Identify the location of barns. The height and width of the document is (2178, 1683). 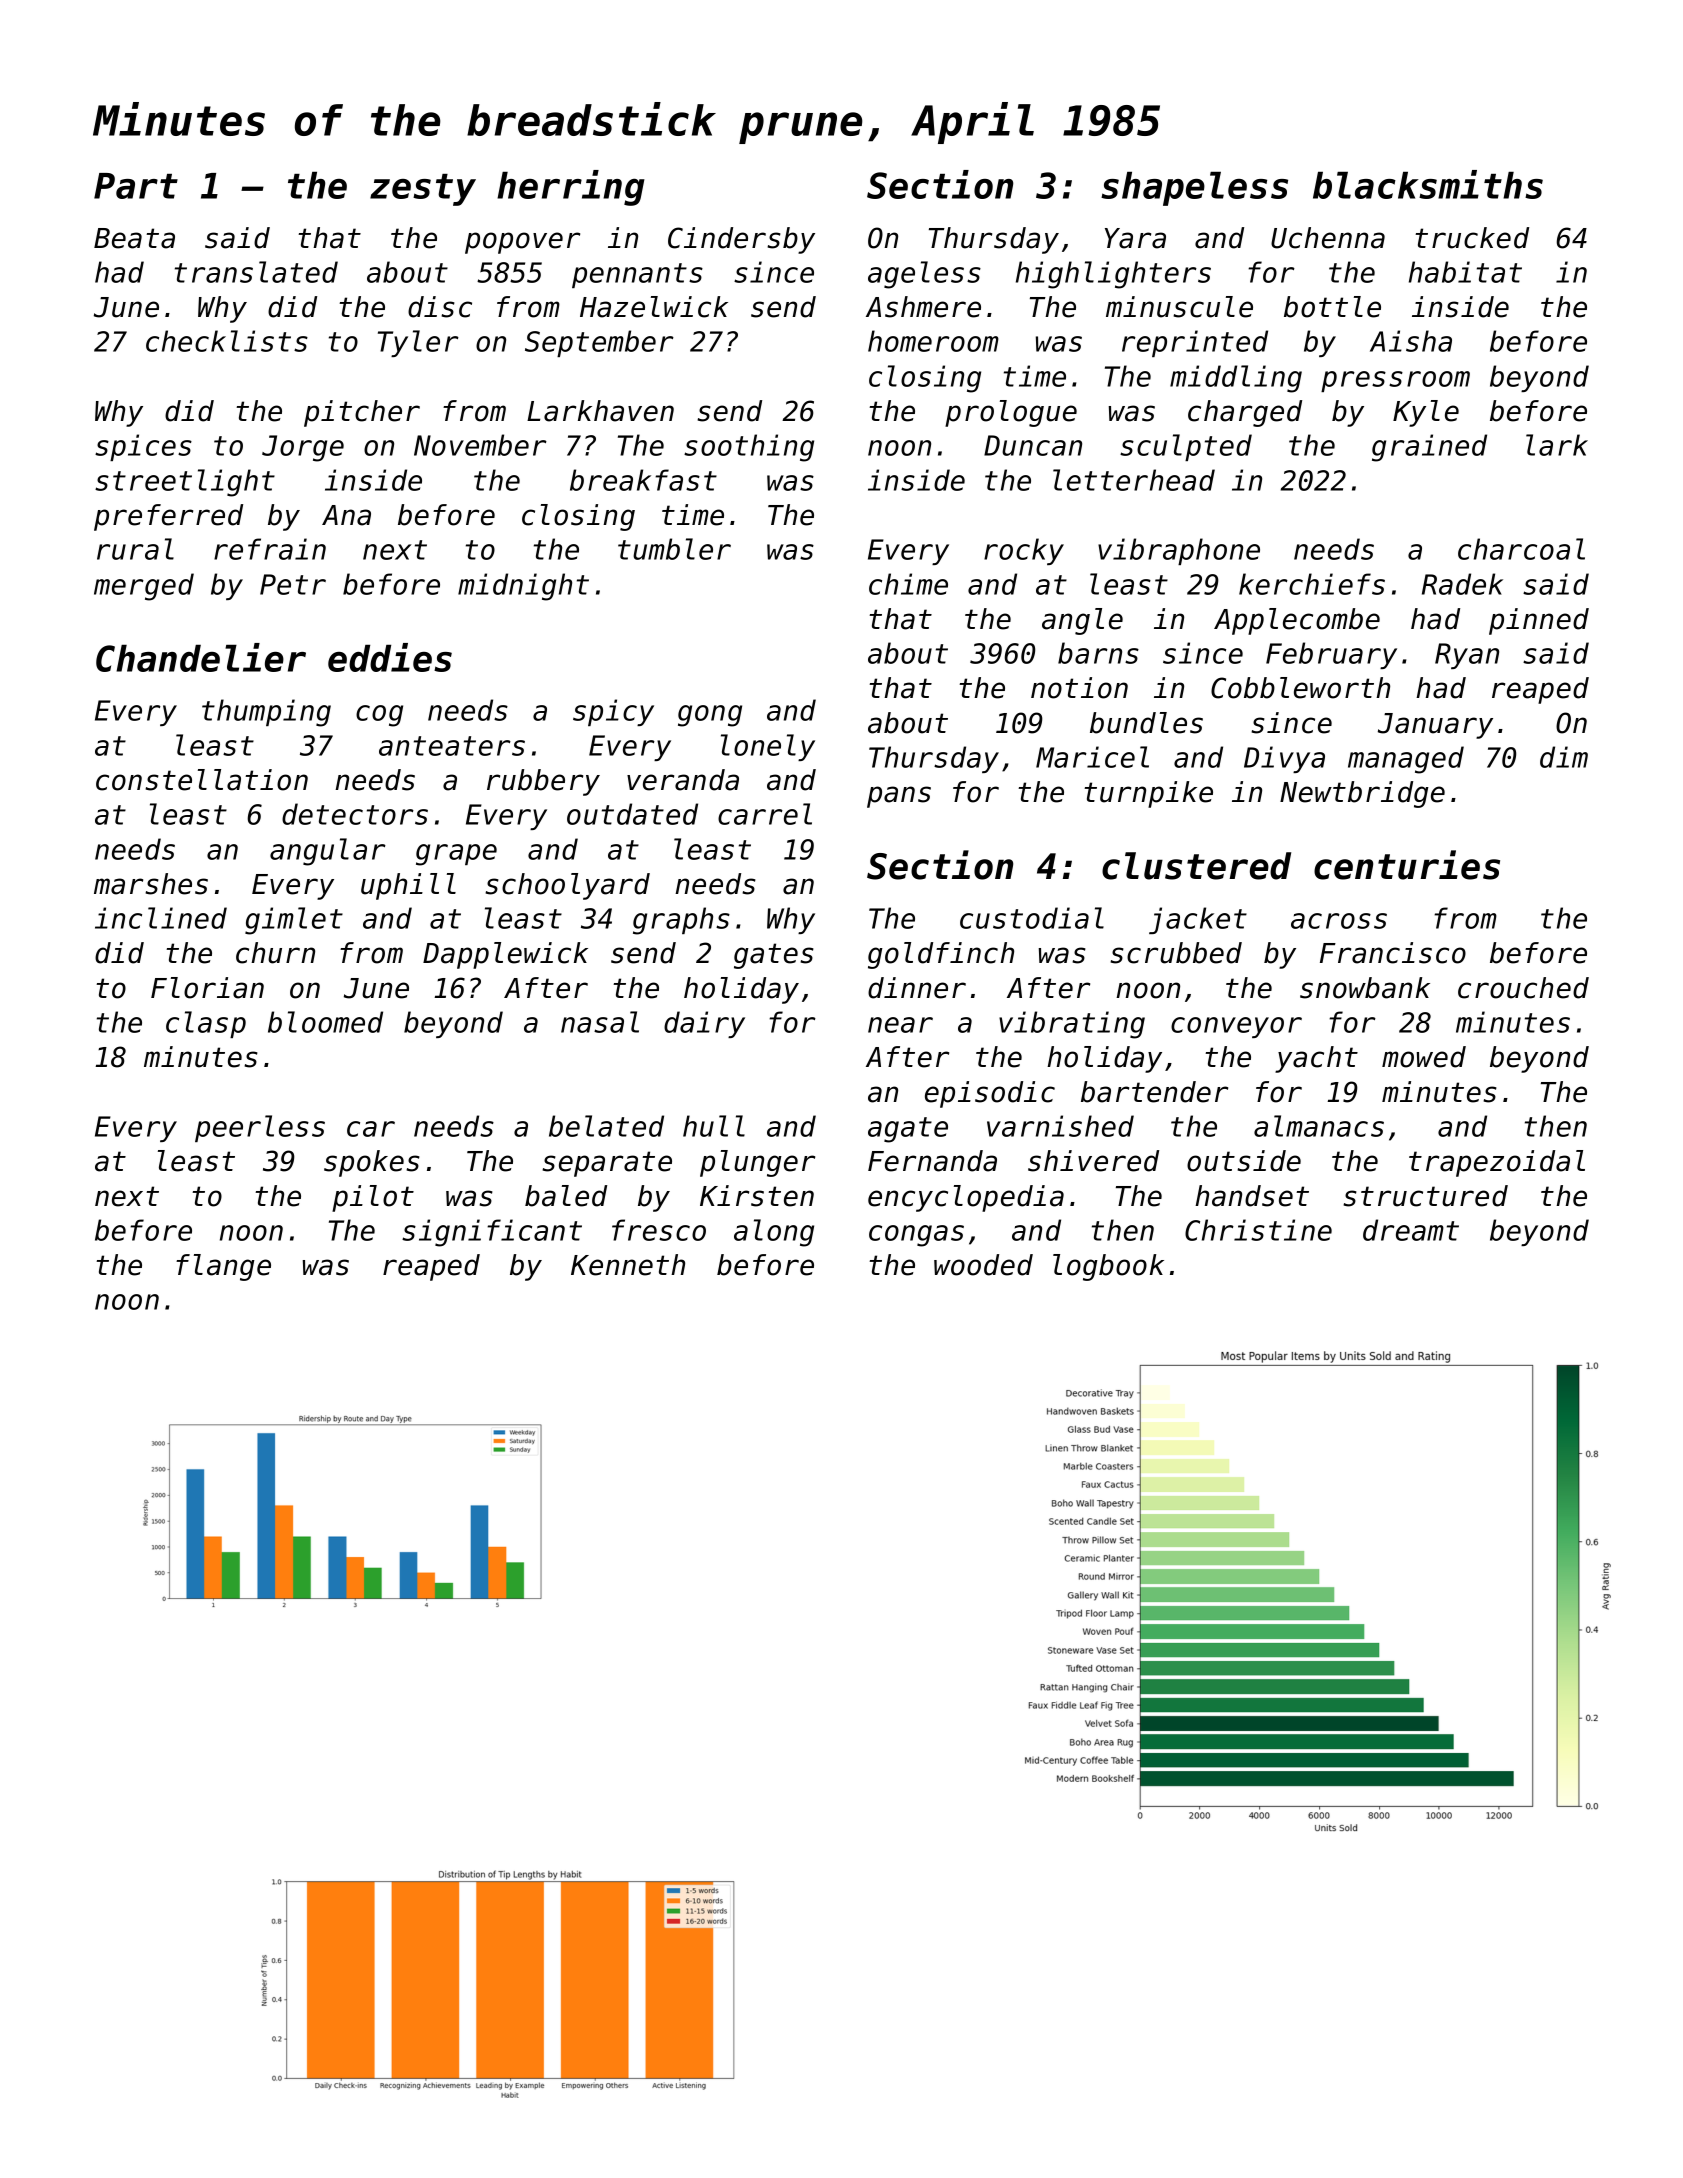
(1098, 653).
